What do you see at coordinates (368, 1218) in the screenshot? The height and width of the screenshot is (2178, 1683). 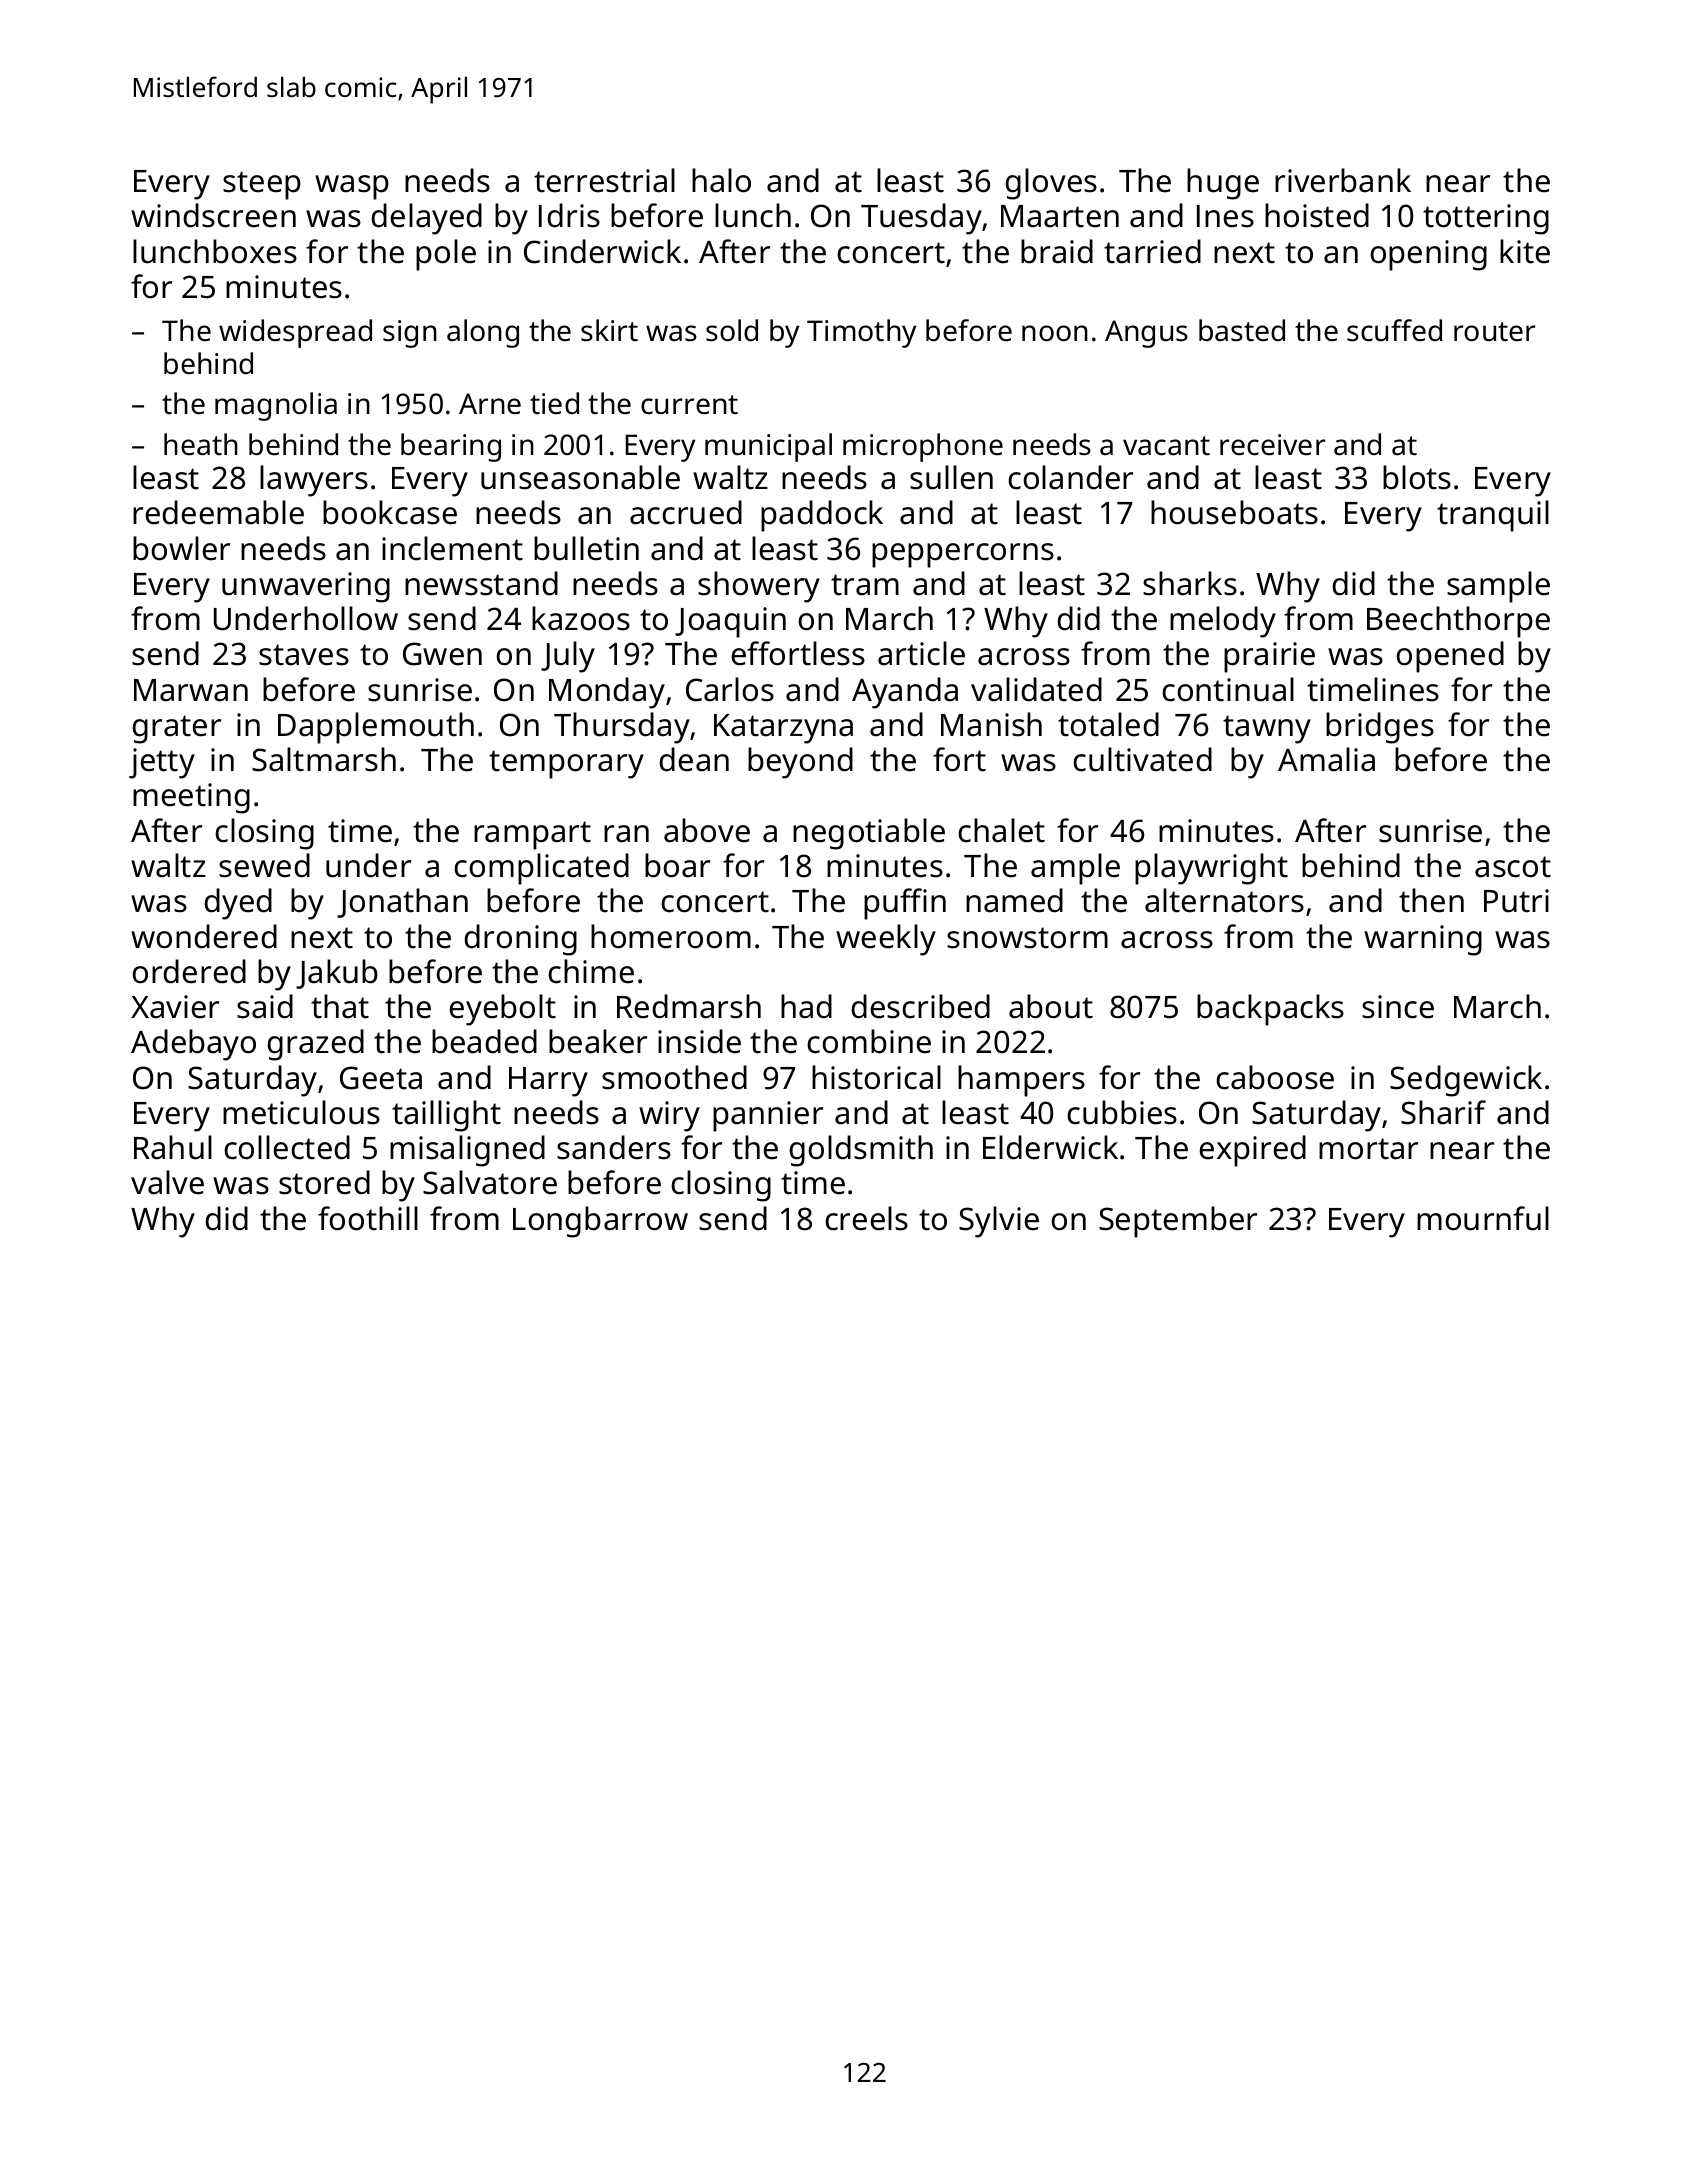 I see `foothill` at bounding box center [368, 1218].
